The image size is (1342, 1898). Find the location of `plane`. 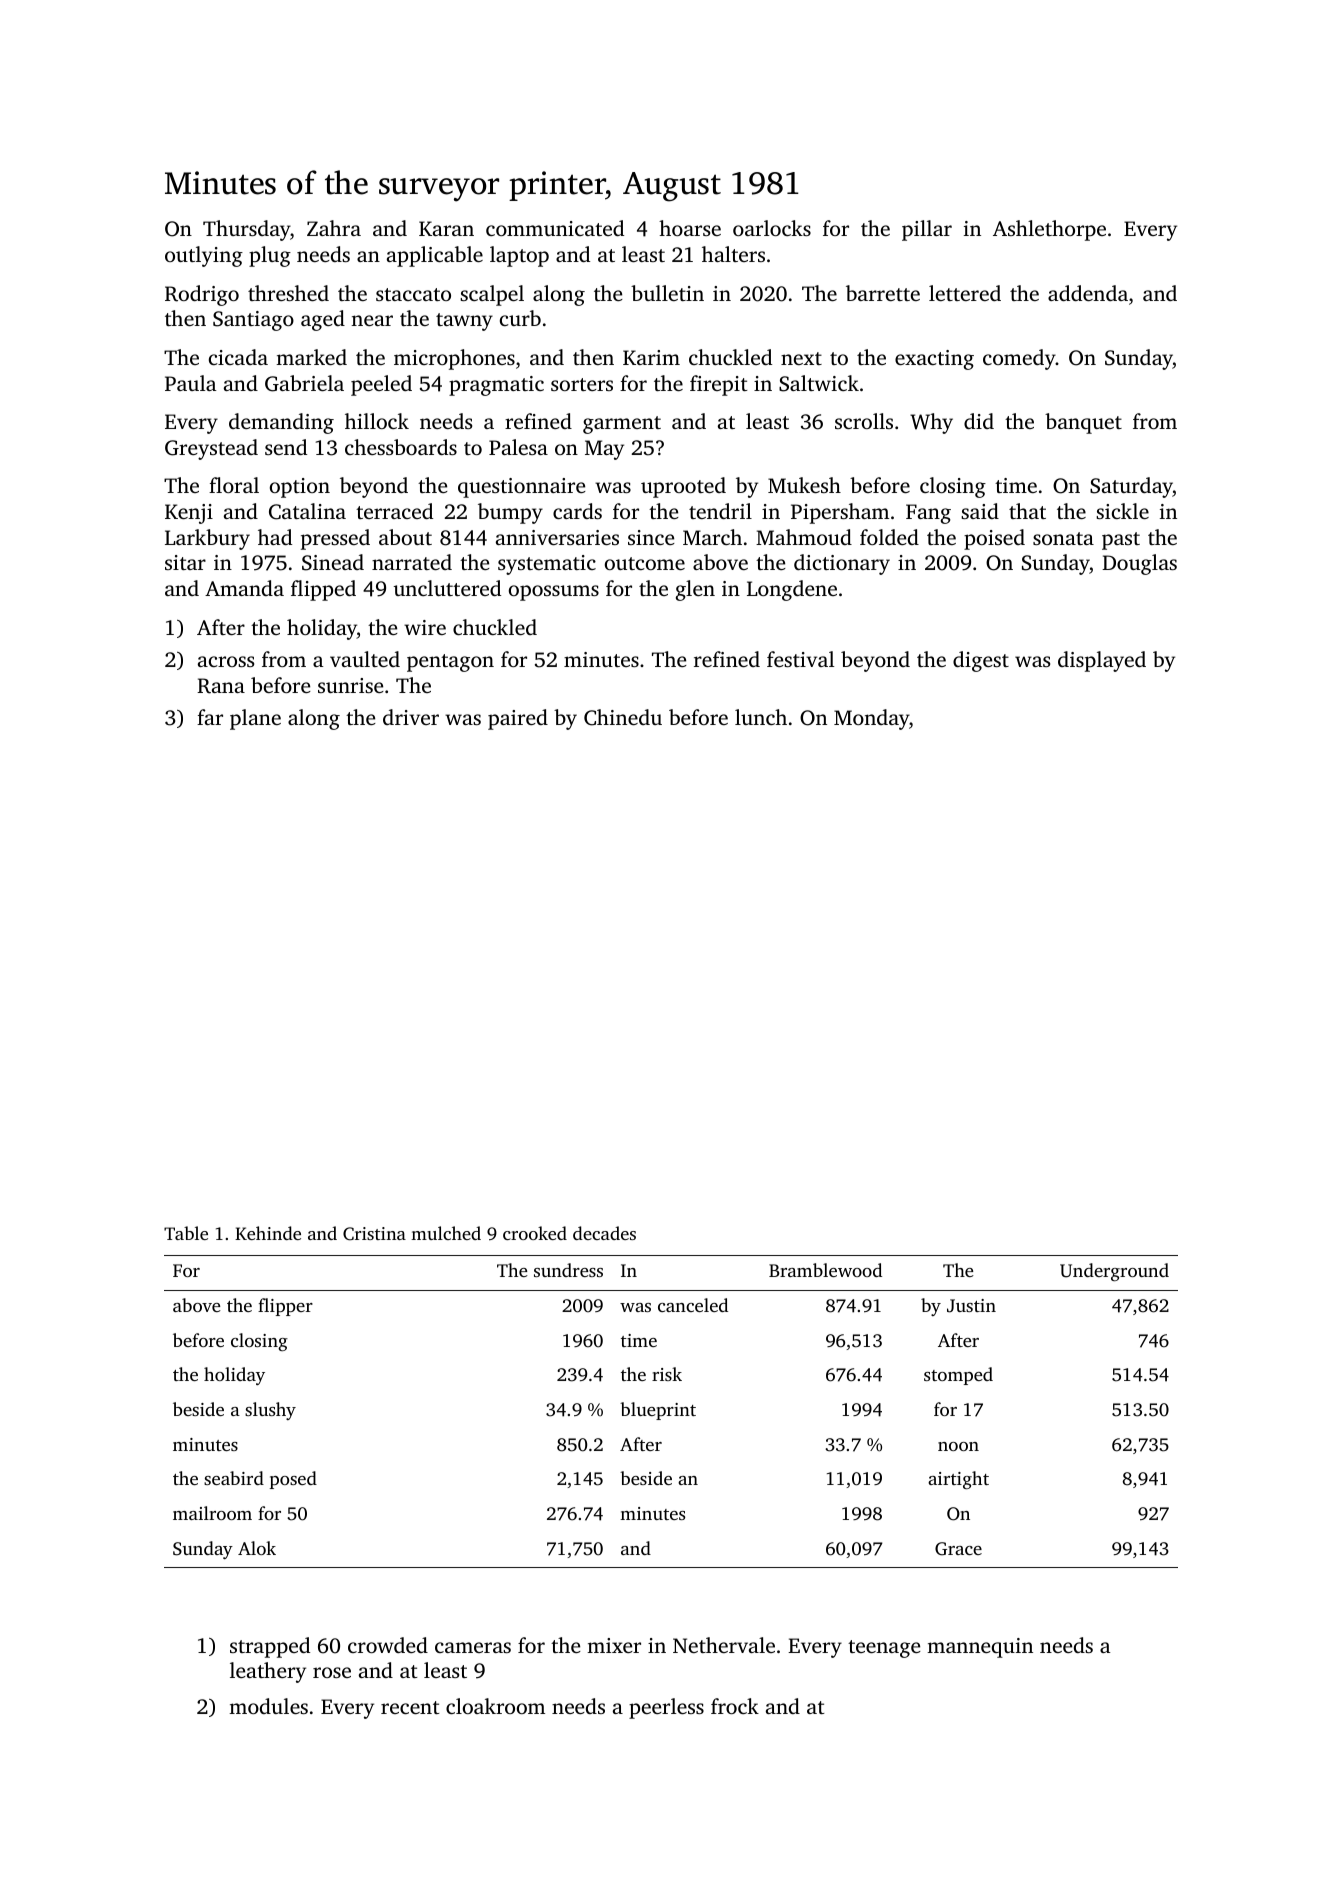

plane is located at coordinates (255, 719).
